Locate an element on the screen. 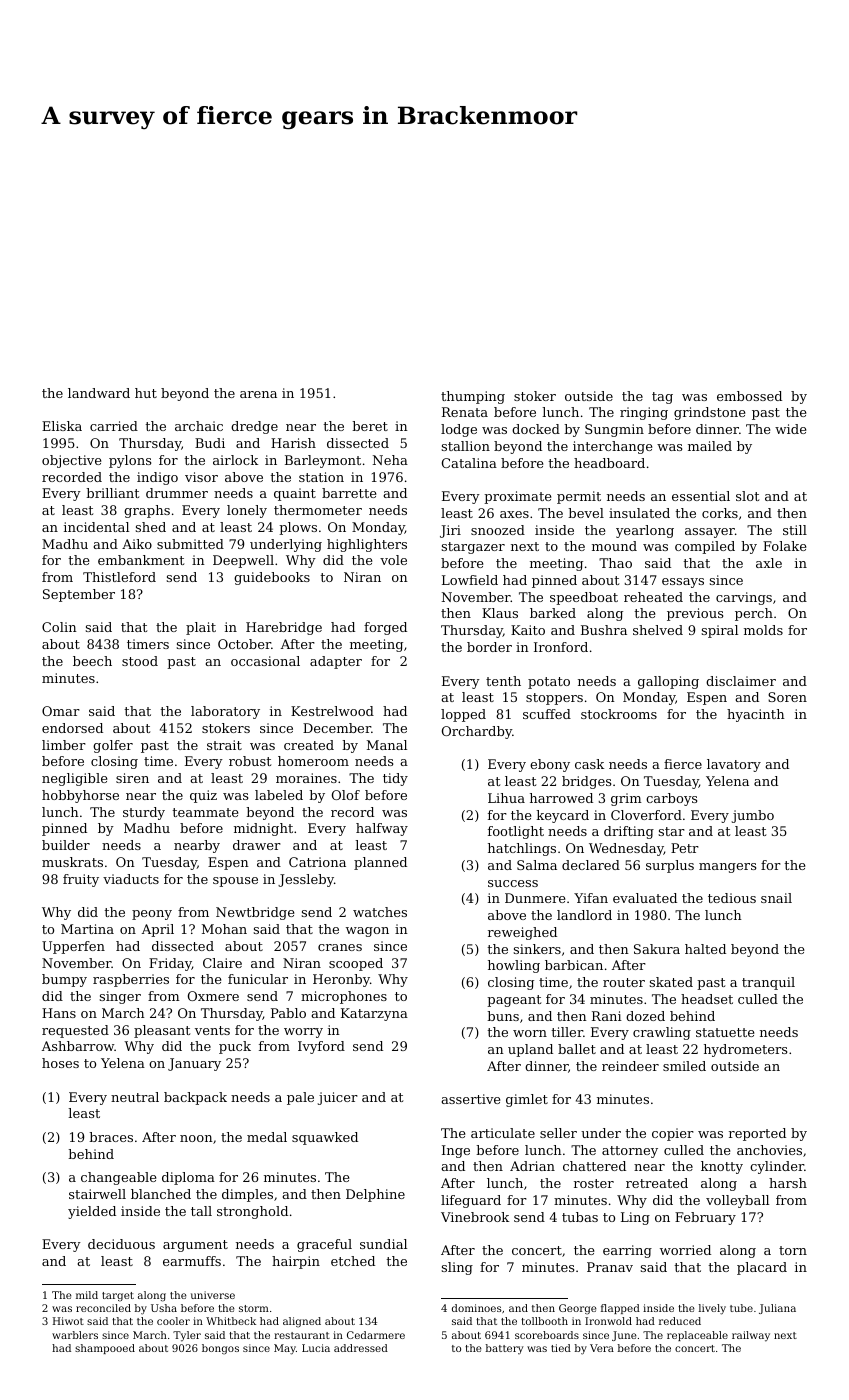  placard is located at coordinates (762, 1268).
